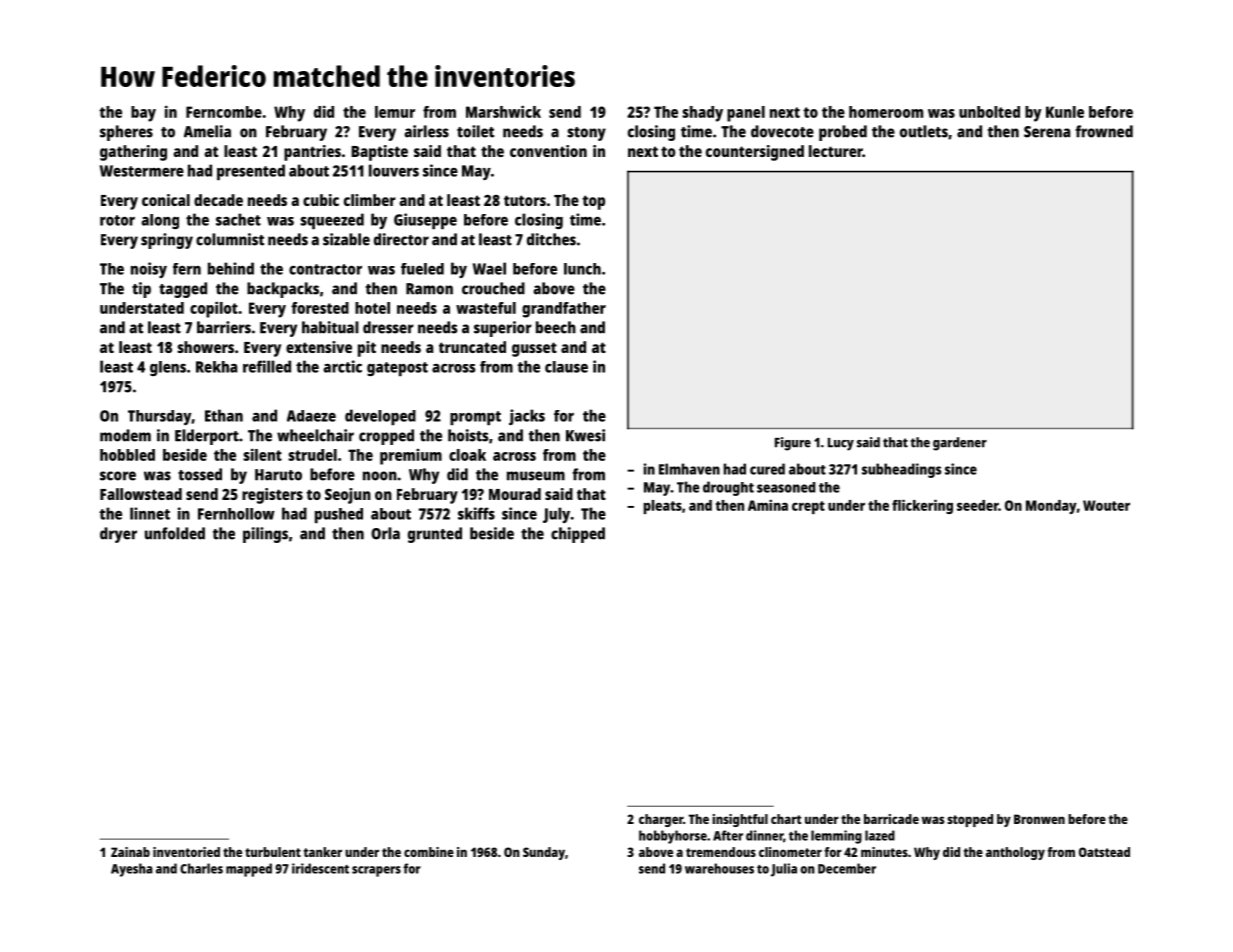 The height and width of the image is (952, 1233). I want to click on Sunday, so click(544, 853).
